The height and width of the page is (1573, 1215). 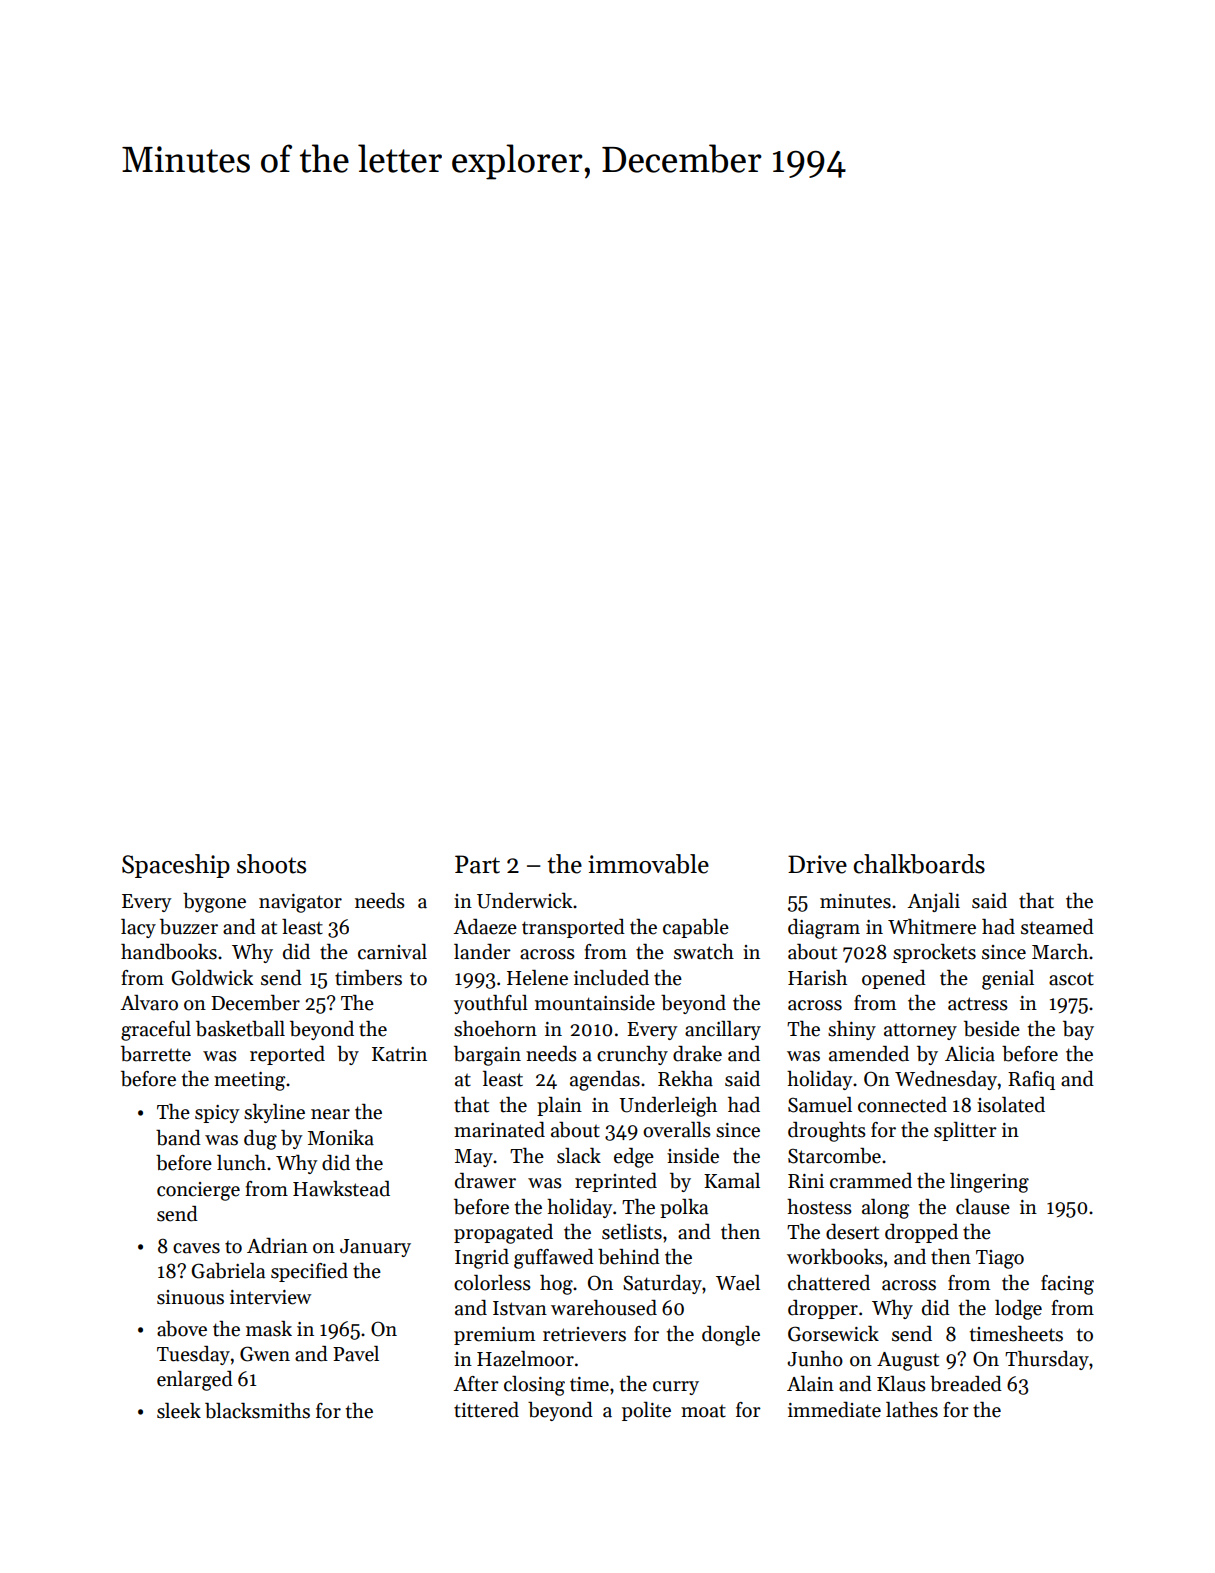 What do you see at coordinates (525, 1359) in the page?
I see `Hazelmoor` at bounding box center [525, 1359].
